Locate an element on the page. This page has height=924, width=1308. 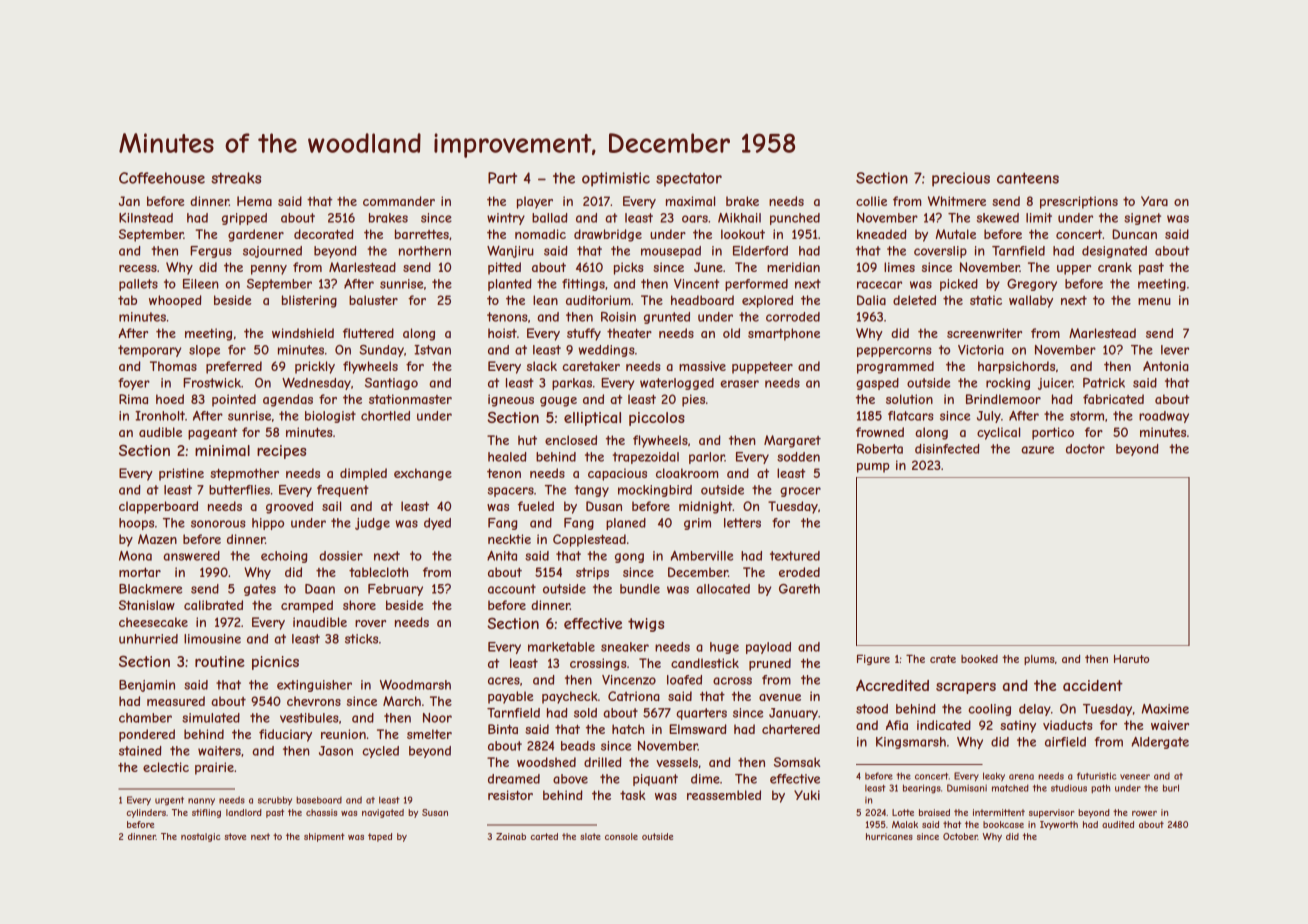
Dumisani is located at coordinates (967, 788).
